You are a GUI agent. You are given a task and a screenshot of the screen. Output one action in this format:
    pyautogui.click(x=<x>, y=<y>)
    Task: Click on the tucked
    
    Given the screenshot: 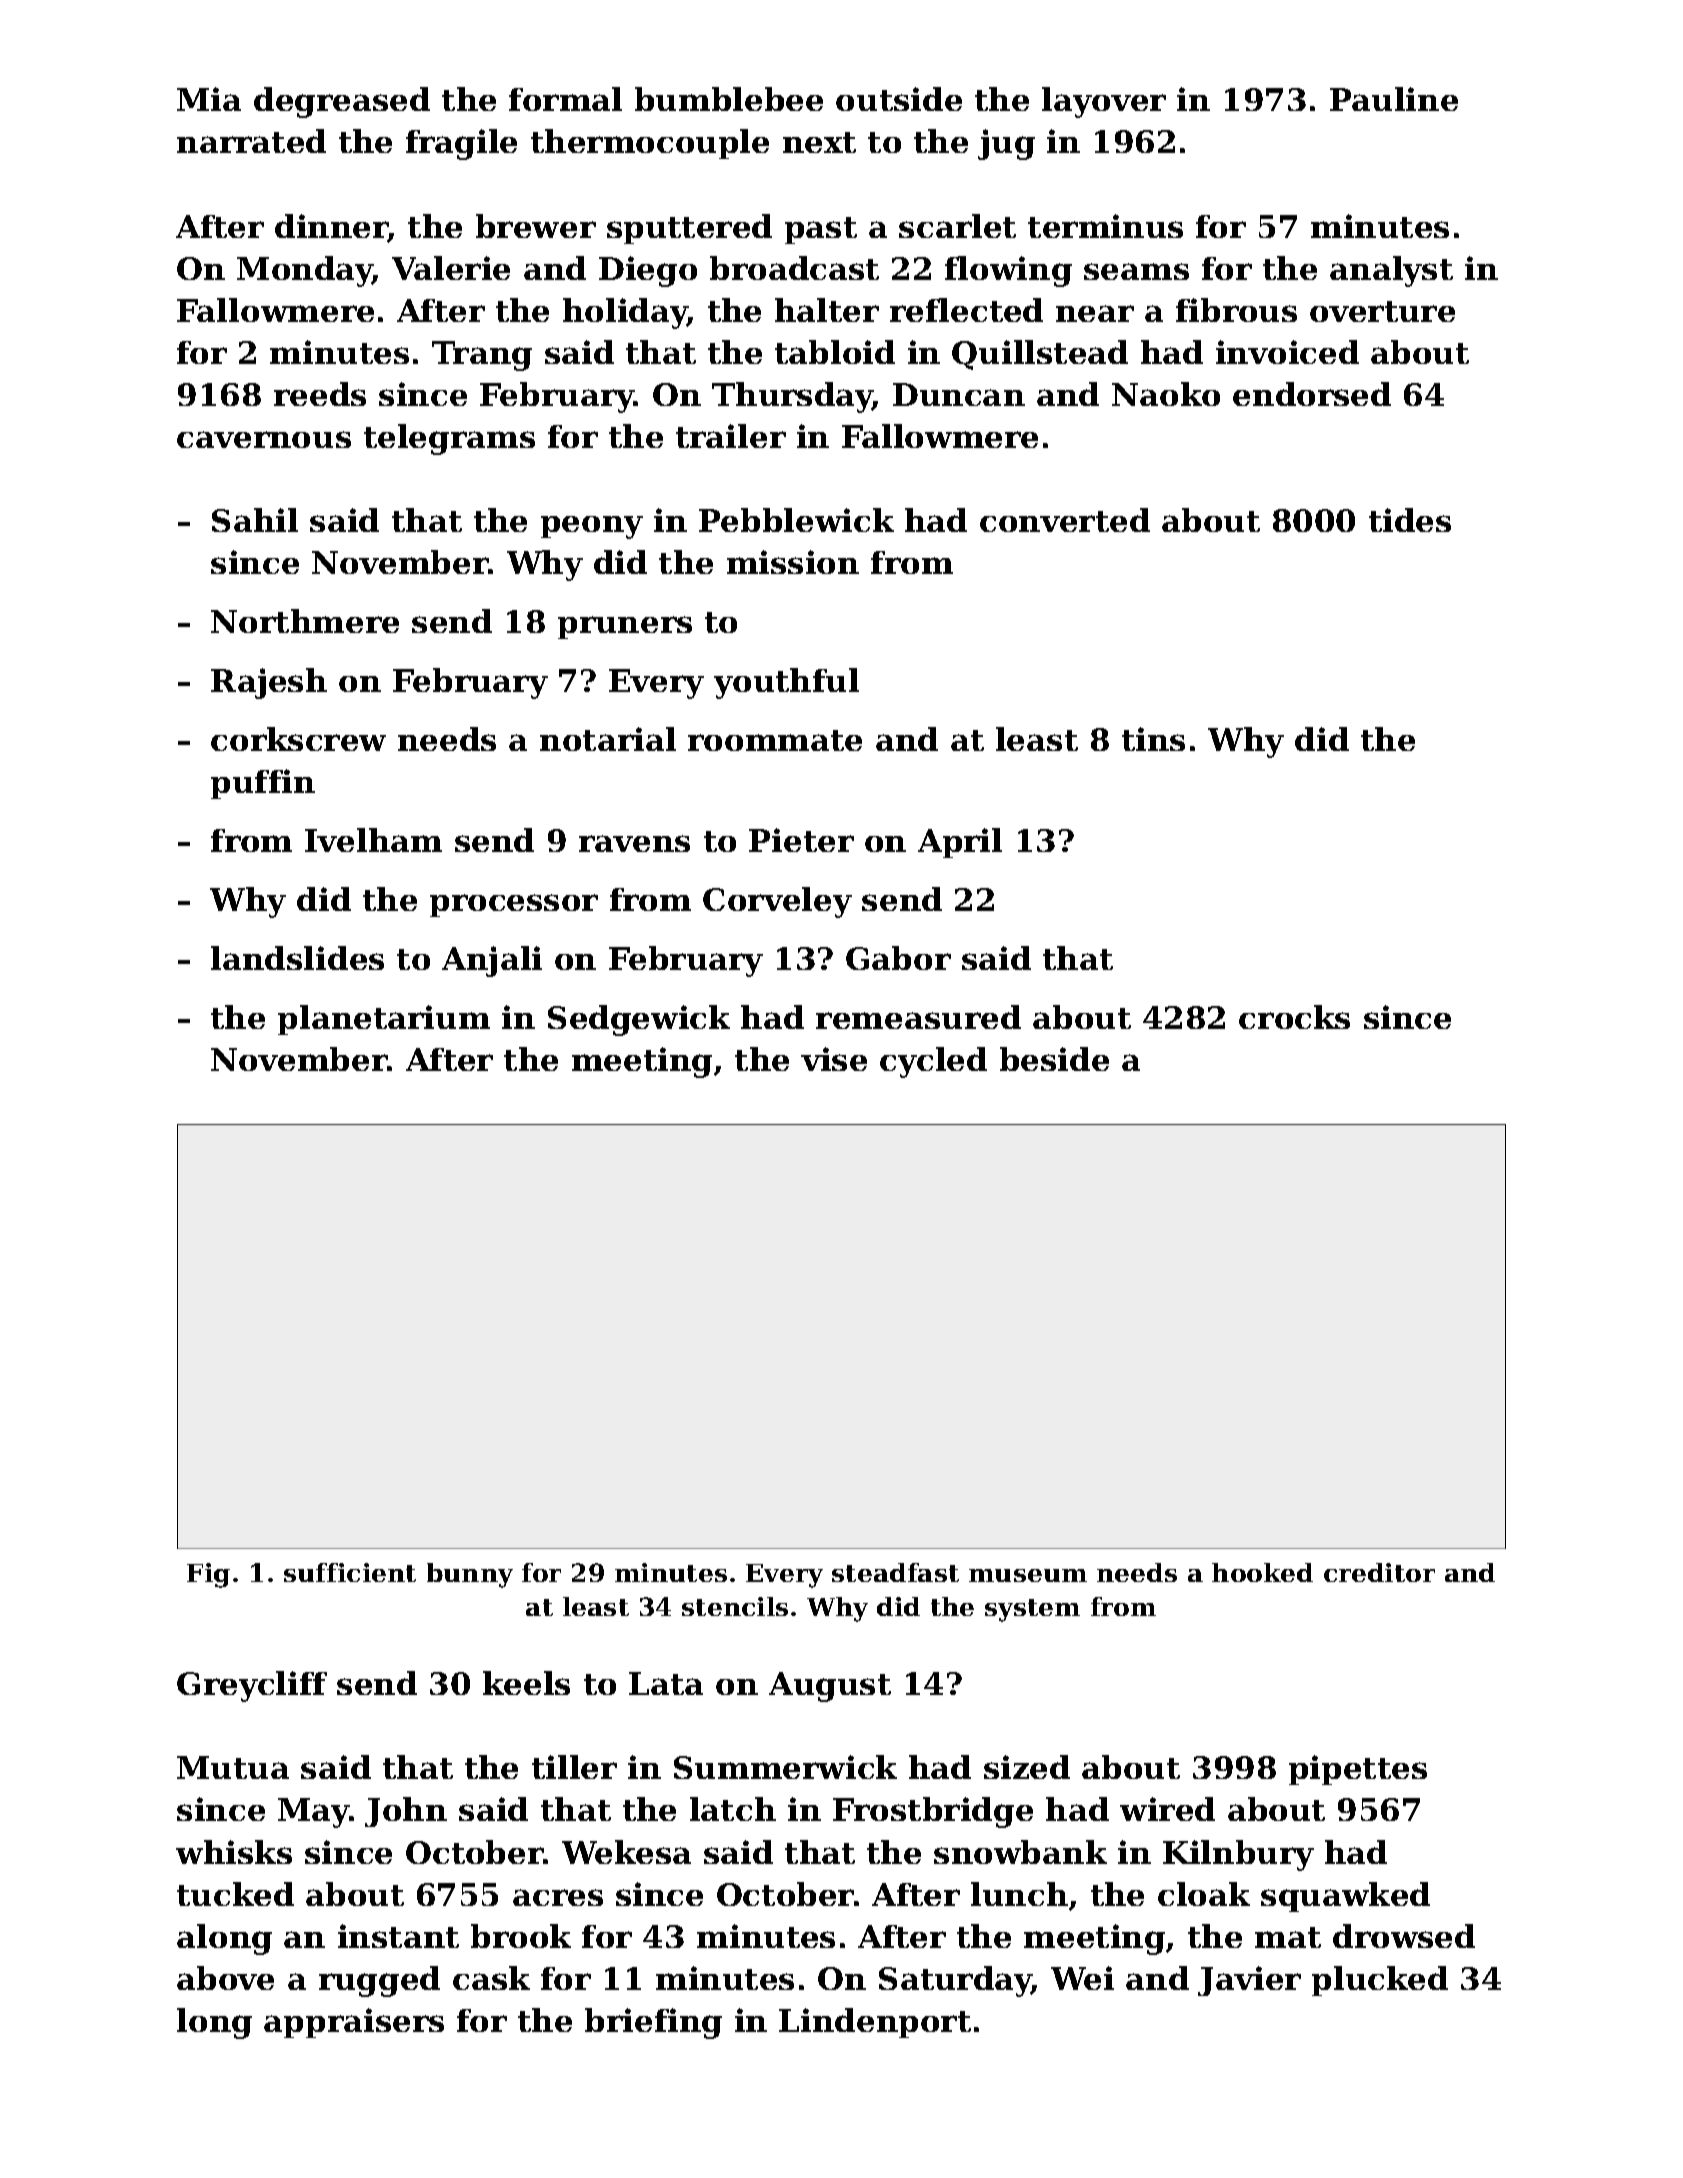 What is the action you would take?
    pyautogui.click(x=235, y=1894)
